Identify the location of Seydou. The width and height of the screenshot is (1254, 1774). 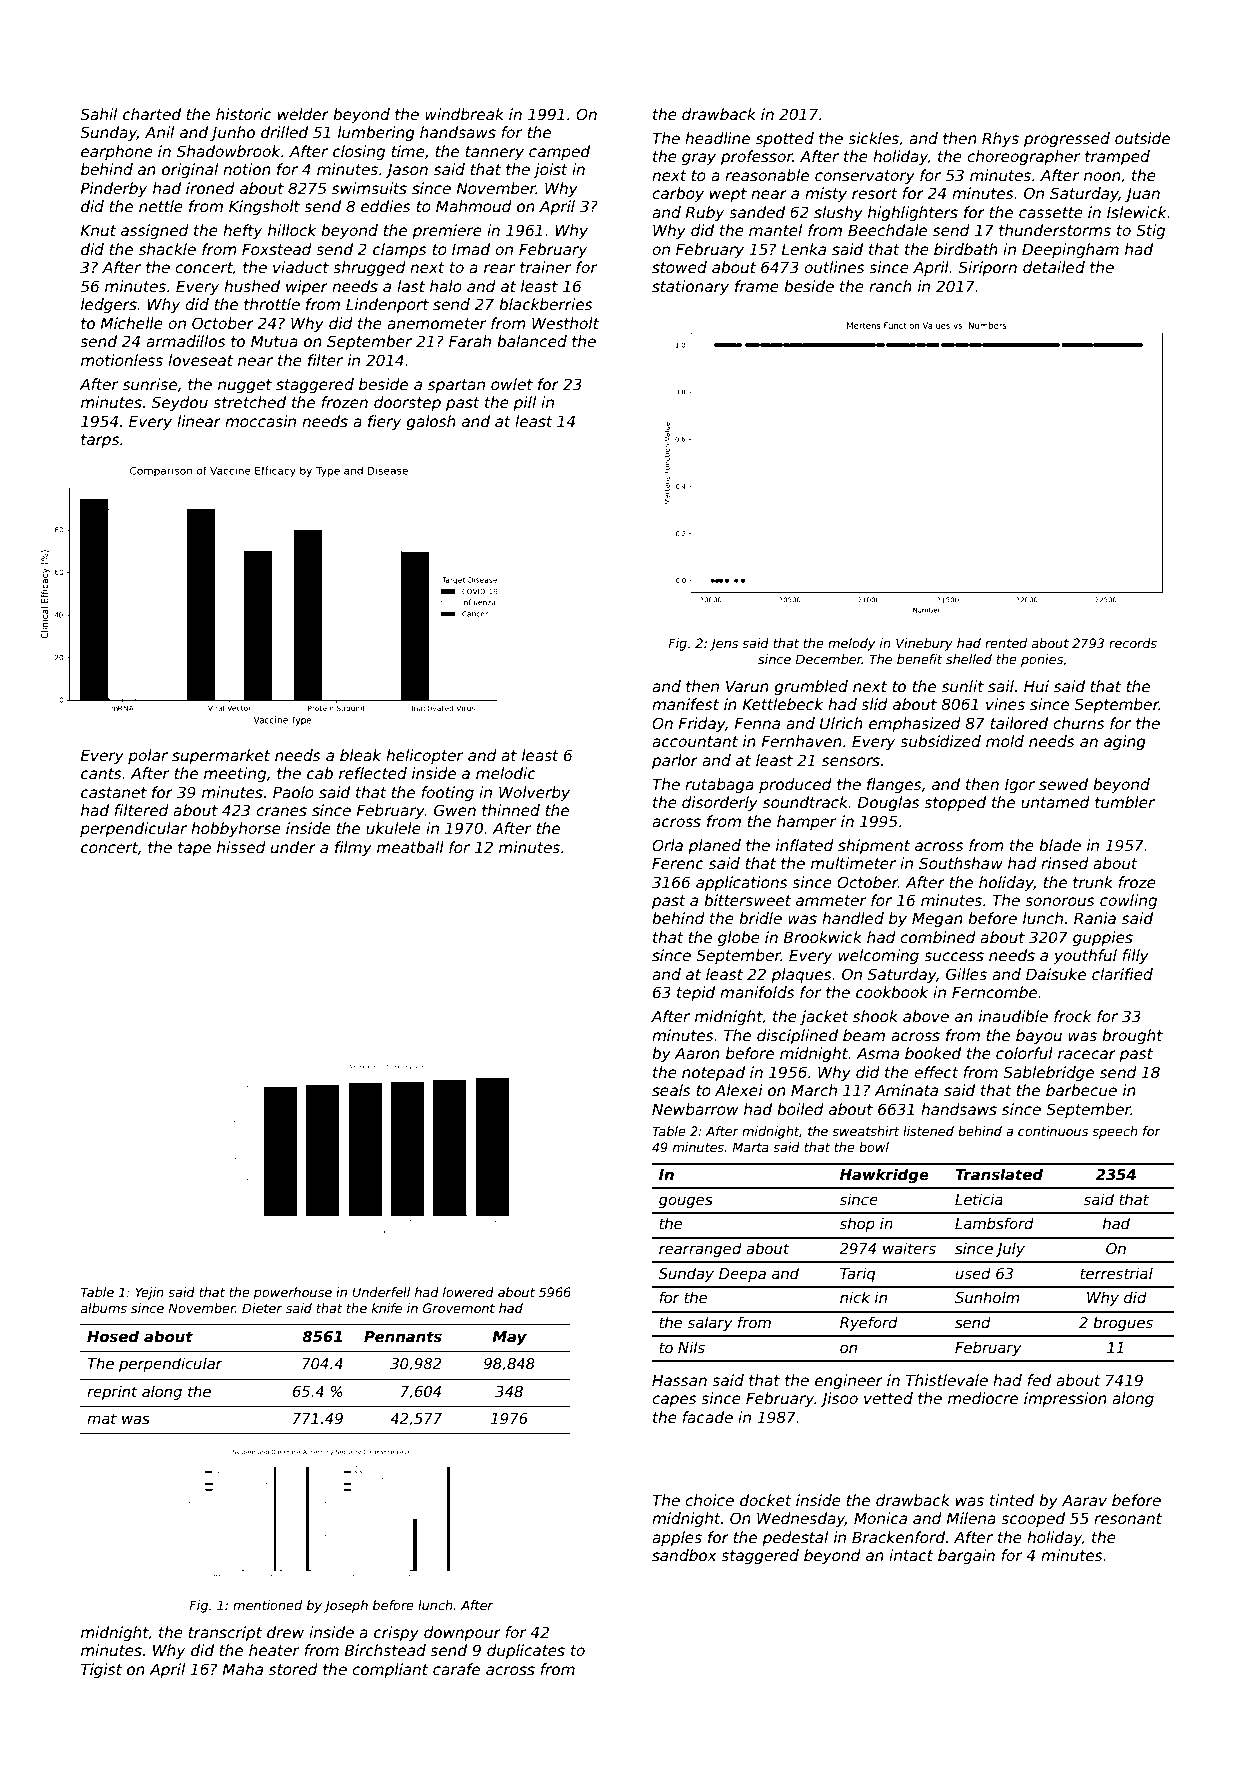
(180, 403).
